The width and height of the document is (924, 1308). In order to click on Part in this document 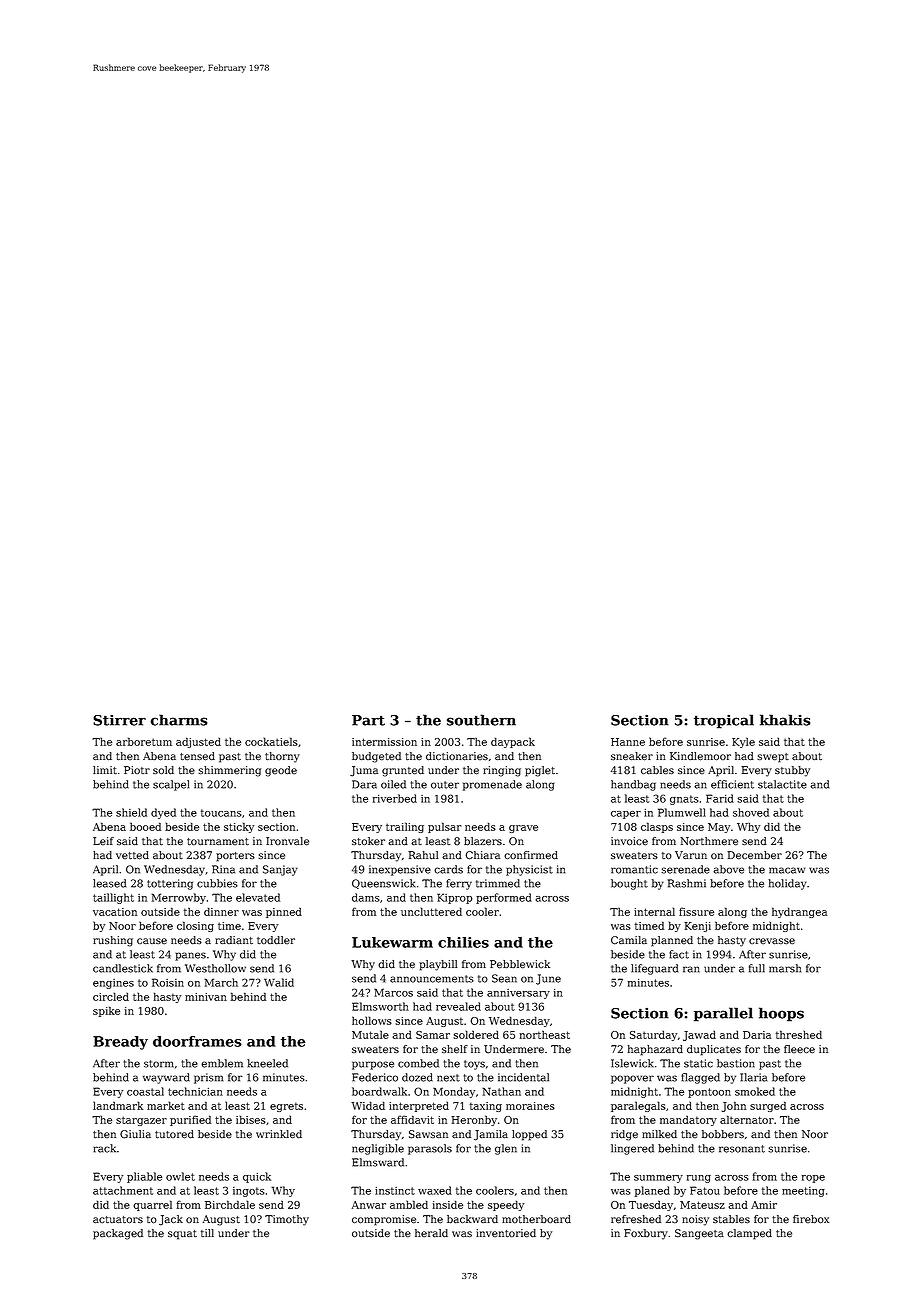, I will do `click(368, 720)`.
